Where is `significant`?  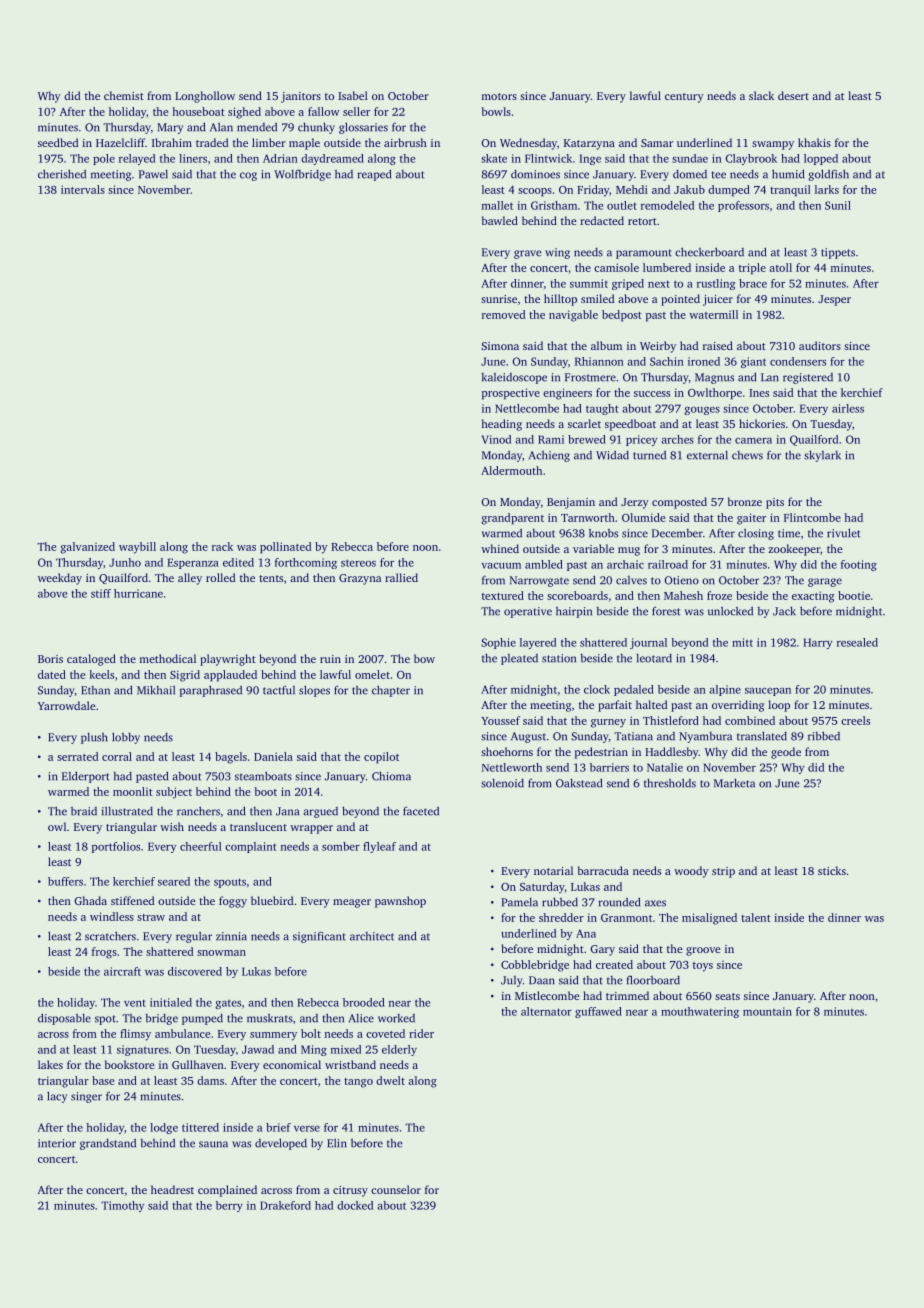 significant is located at coordinates (319, 937).
